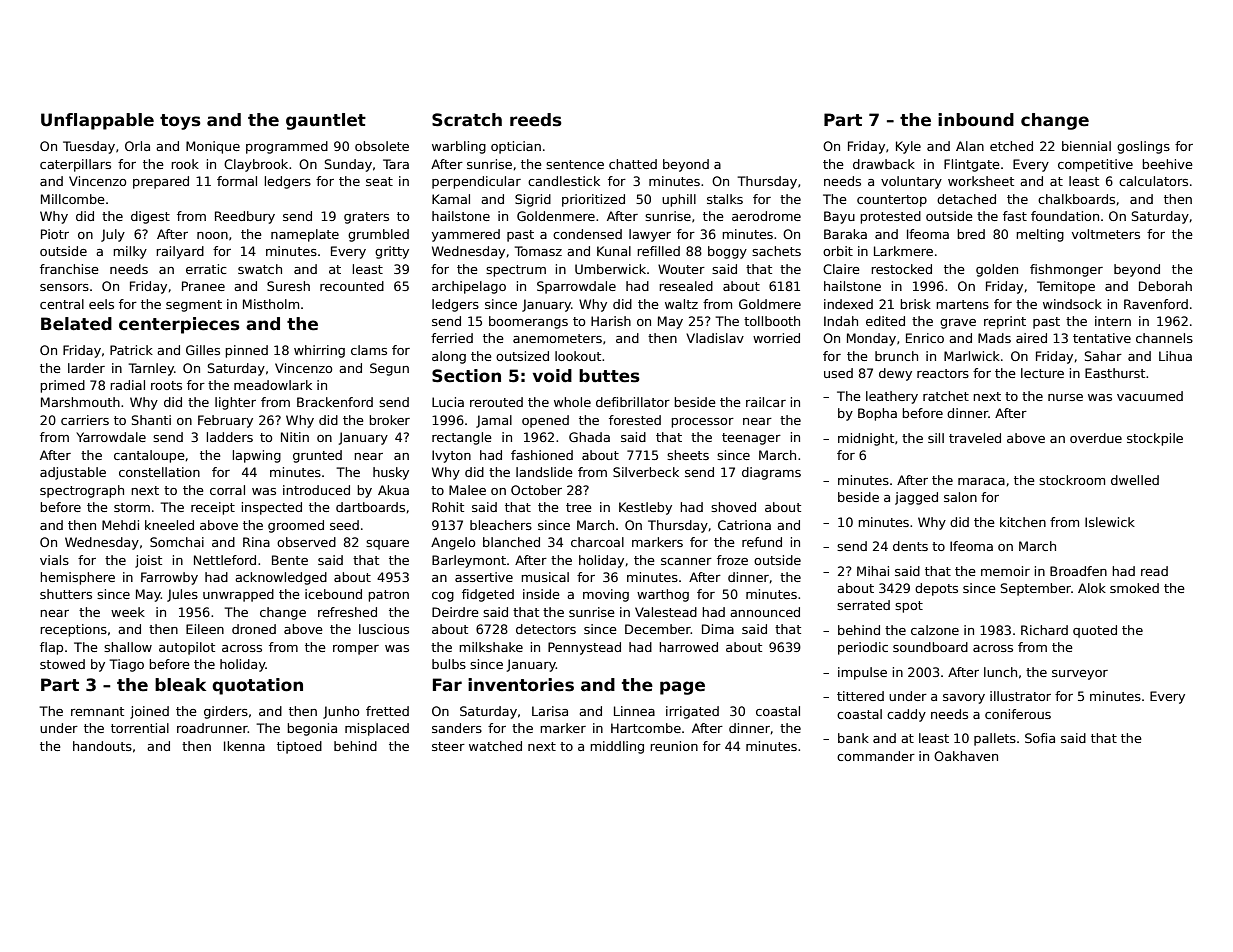  What do you see at coordinates (536, 120) in the screenshot?
I see `reeds` at bounding box center [536, 120].
